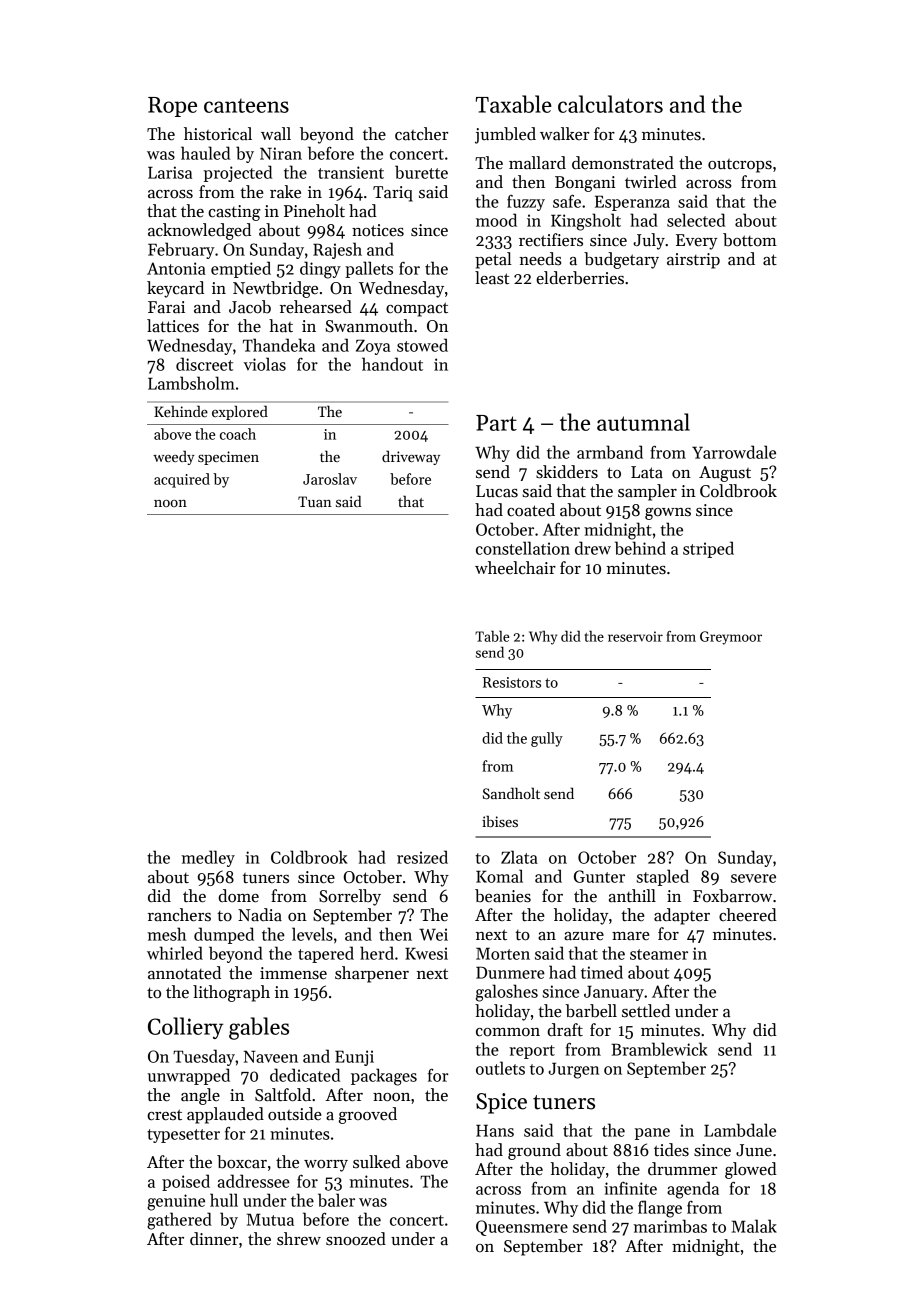  What do you see at coordinates (540, 259) in the screenshot?
I see `needs` at bounding box center [540, 259].
